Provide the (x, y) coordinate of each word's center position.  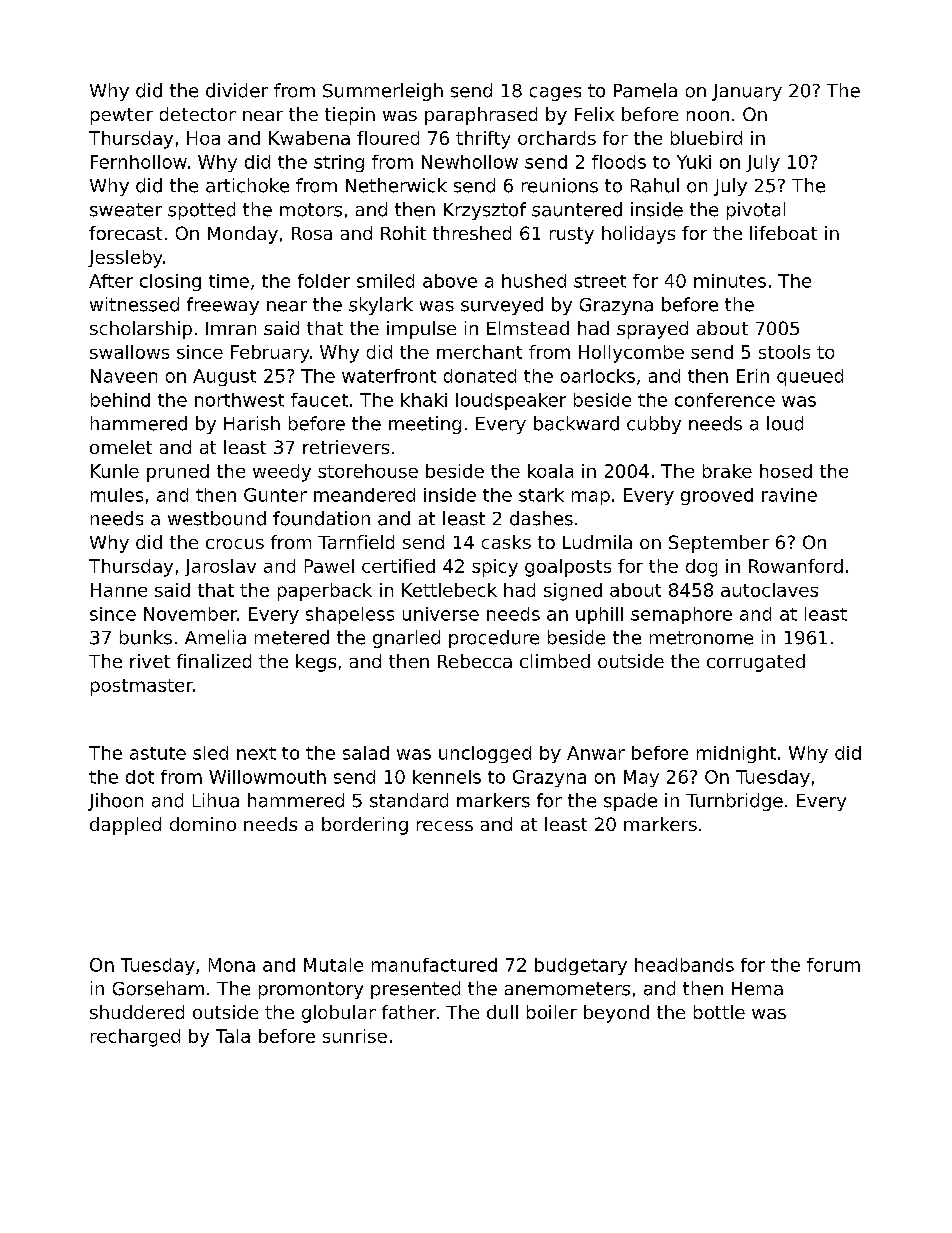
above (450, 281)
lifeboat (783, 233)
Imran (231, 328)
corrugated (756, 663)
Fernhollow (139, 162)
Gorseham (158, 988)
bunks (146, 637)
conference (725, 400)
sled (210, 753)
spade (630, 802)
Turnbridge (734, 802)
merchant (479, 352)
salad (366, 753)
